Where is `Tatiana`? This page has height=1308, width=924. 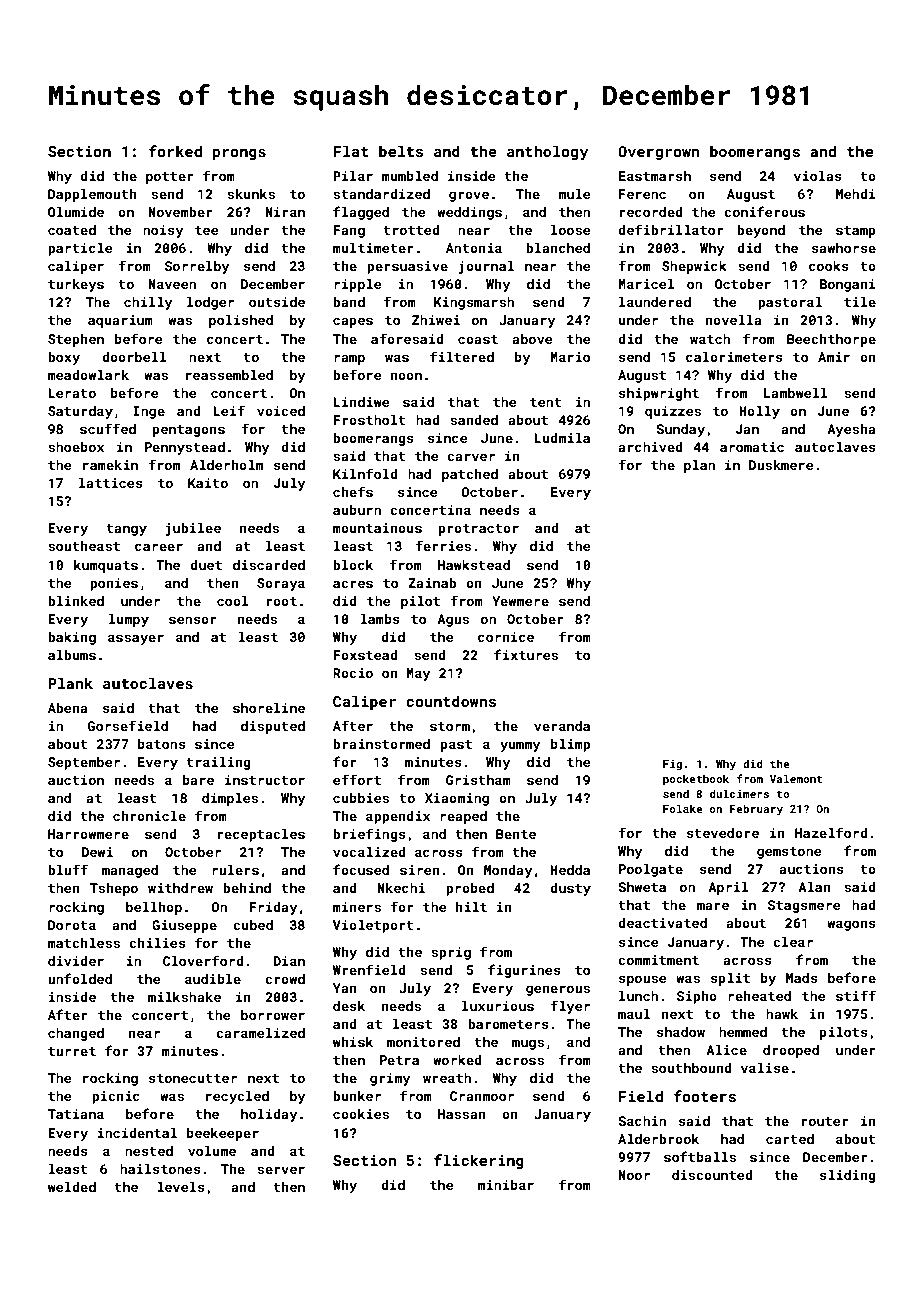
Tatiana is located at coordinates (76, 1114).
